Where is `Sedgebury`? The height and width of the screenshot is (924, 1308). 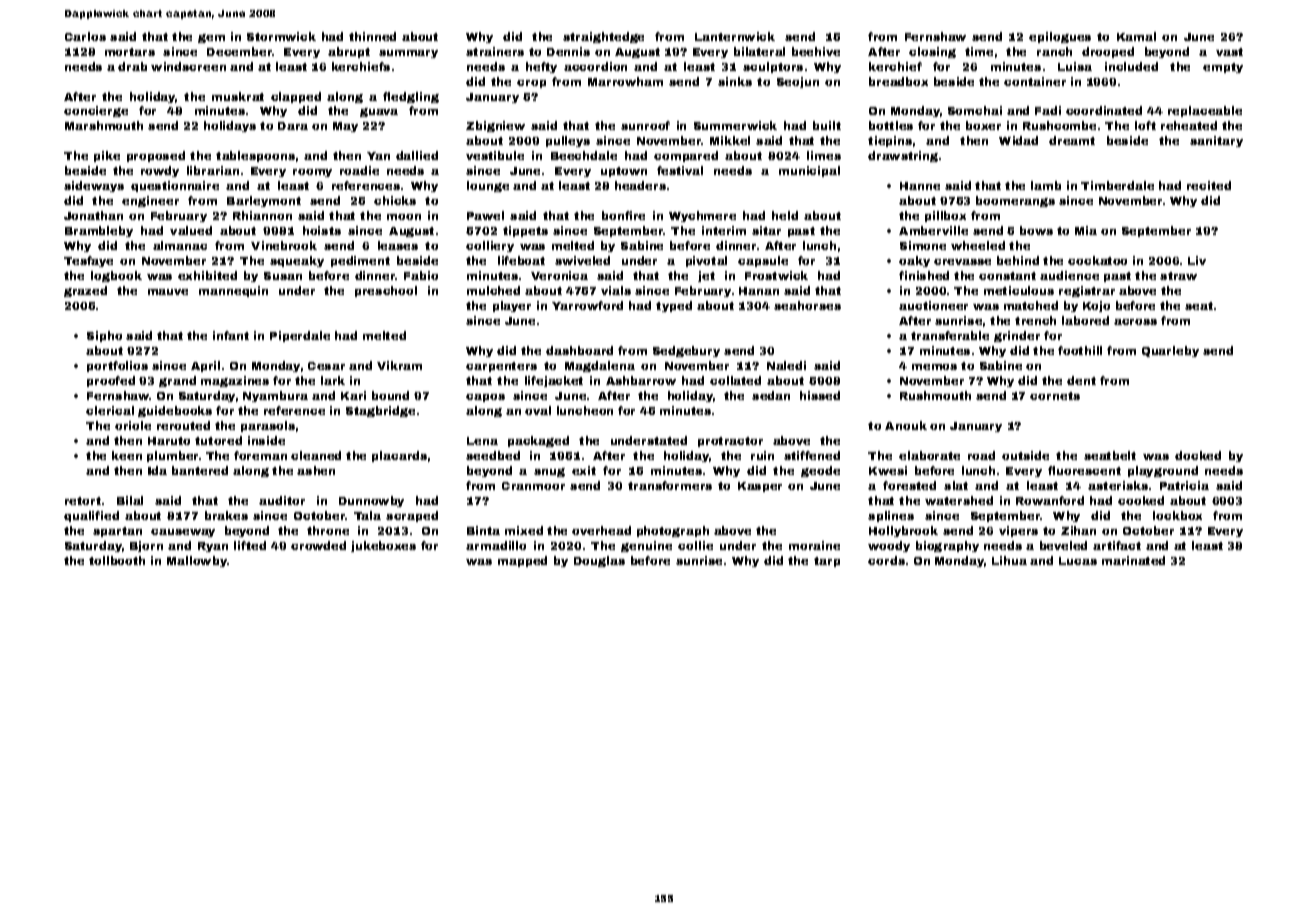 Sedgebury is located at coordinates (686, 351).
